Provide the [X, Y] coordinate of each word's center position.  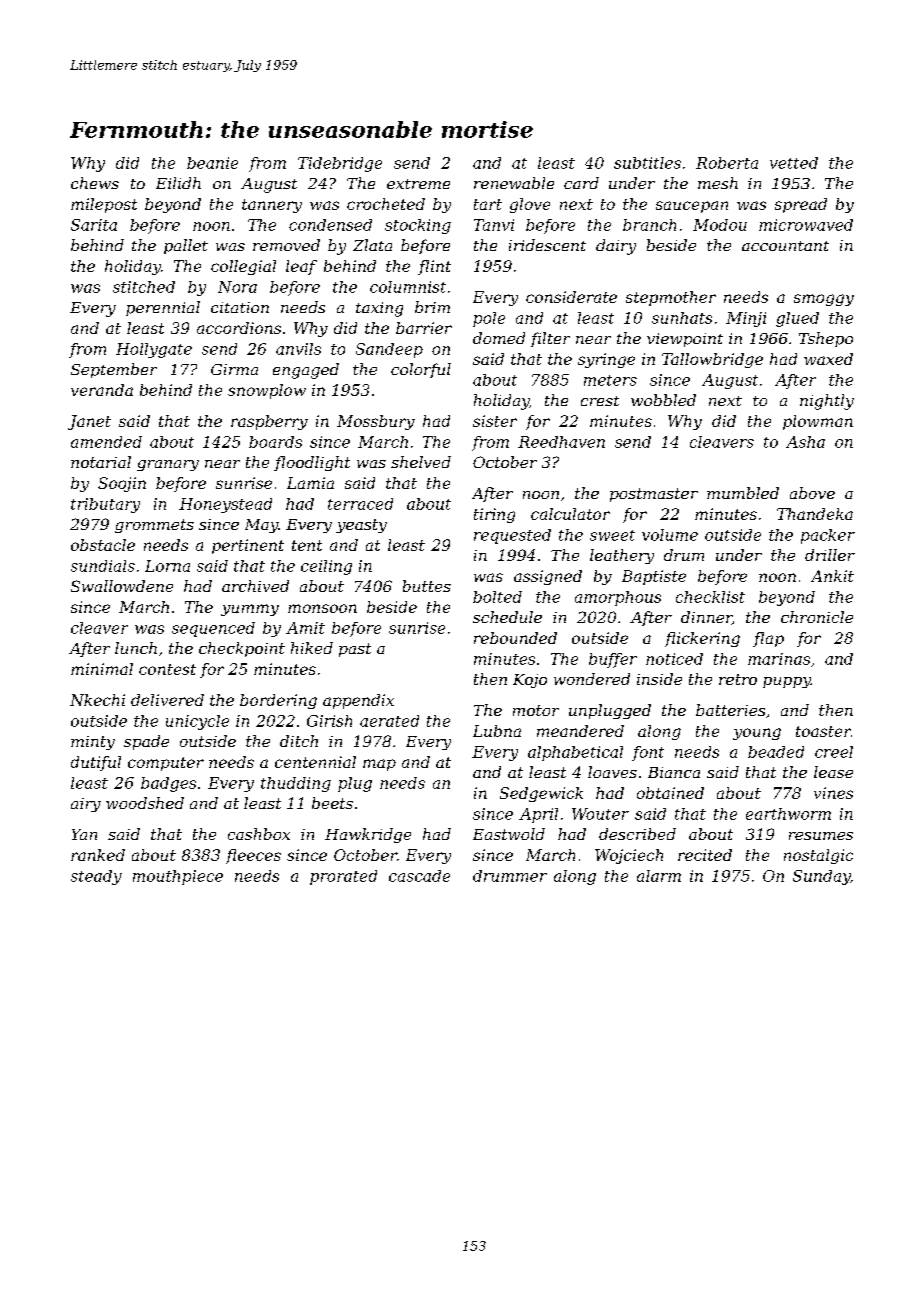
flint [434, 267]
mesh [718, 183]
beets [332, 803]
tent [307, 545]
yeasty [361, 526]
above [812, 493]
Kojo [530, 681]
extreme [418, 184]
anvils [298, 349]
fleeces [253, 856]
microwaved [806, 225]
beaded [776, 752]
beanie [212, 163]
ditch [299, 741]
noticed [674, 659]
